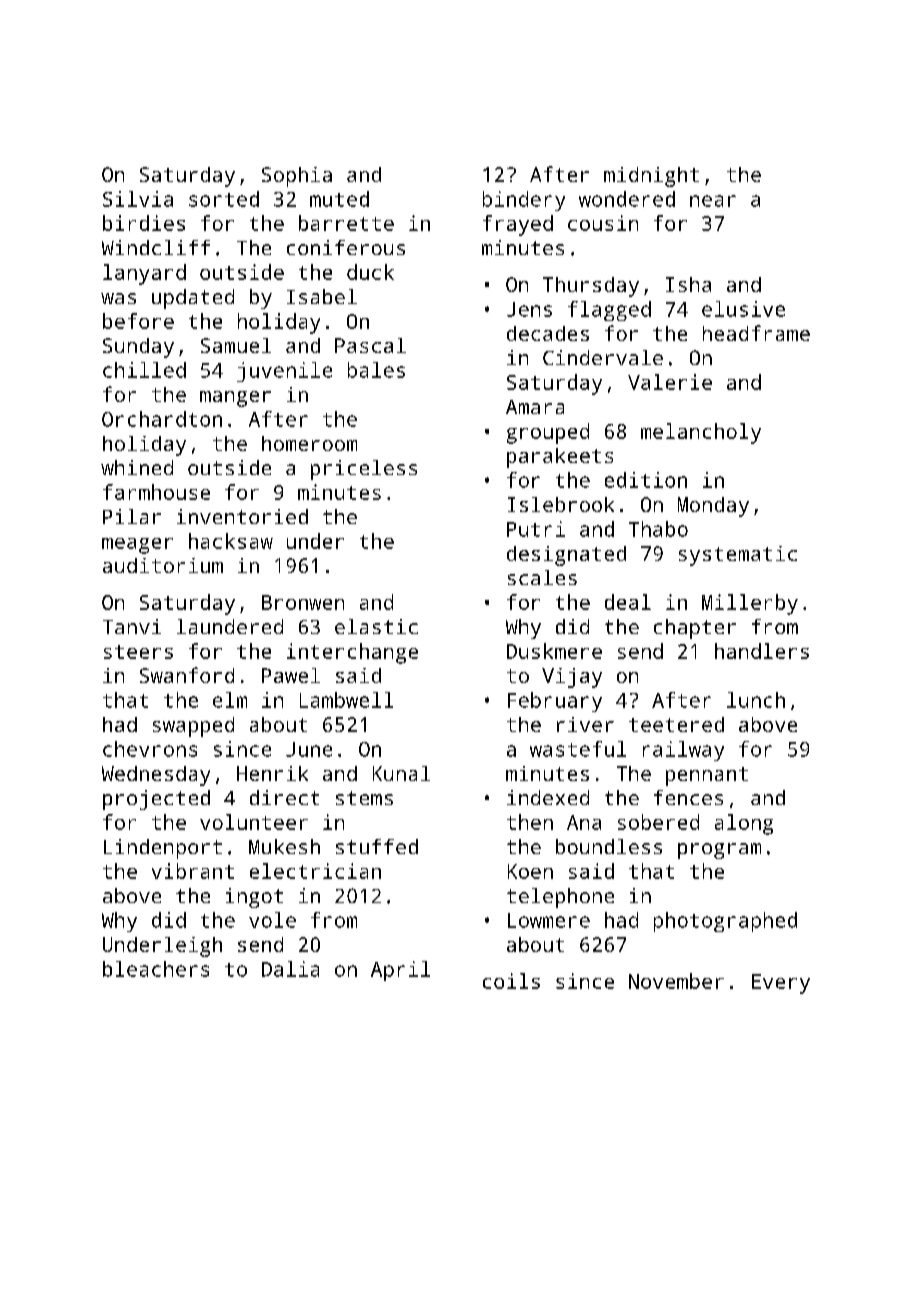  What do you see at coordinates (535, 407) in the document?
I see `Amara` at bounding box center [535, 407].
